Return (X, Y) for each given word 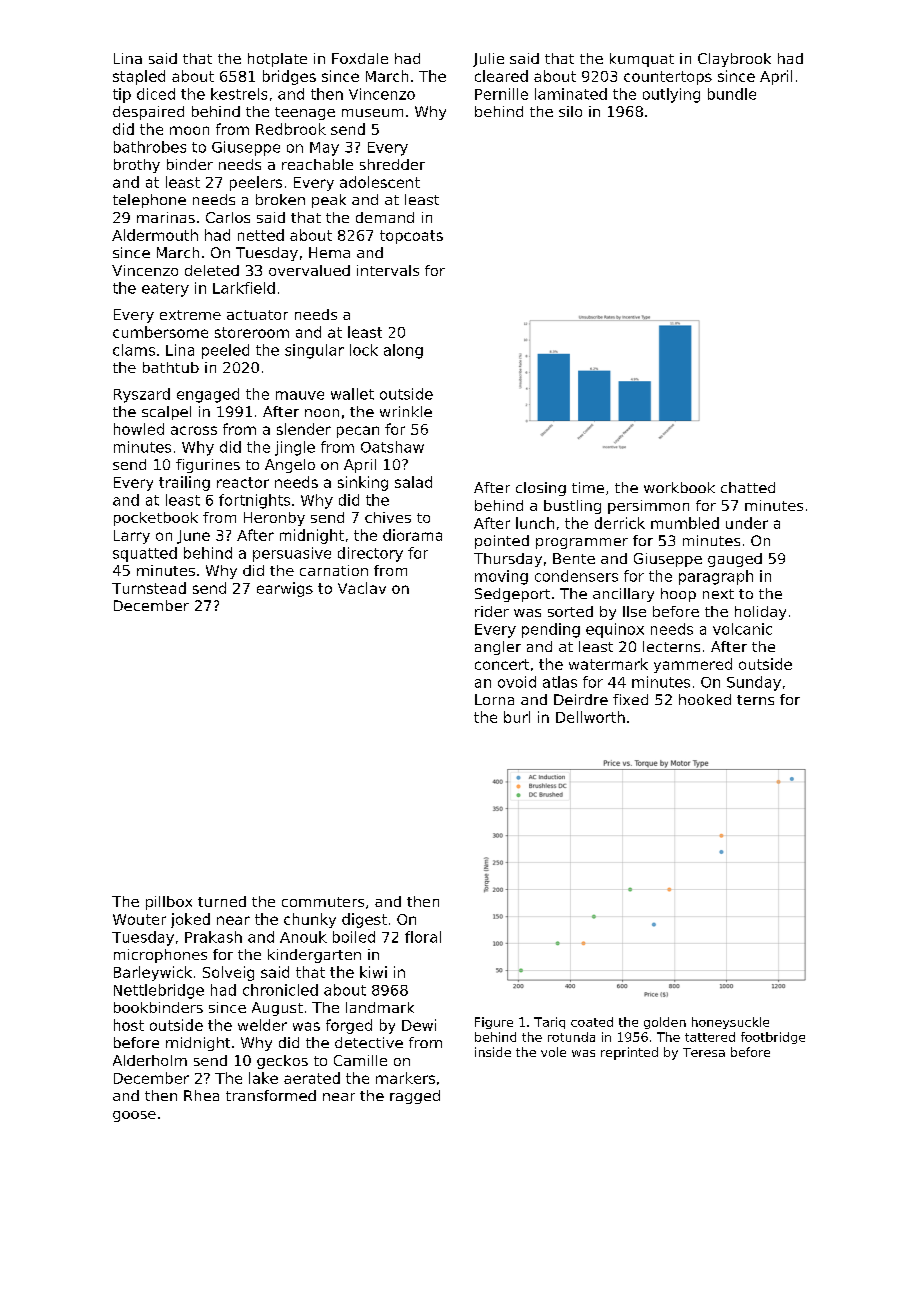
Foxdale (360, 58)
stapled (139, 77)
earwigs (285, 589)
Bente (574, 558)
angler (498, 648)
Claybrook (734, 60)
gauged (735, 560)
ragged (415, 1097)
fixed (630, 699)
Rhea (201, 1095)
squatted (145, 554)
